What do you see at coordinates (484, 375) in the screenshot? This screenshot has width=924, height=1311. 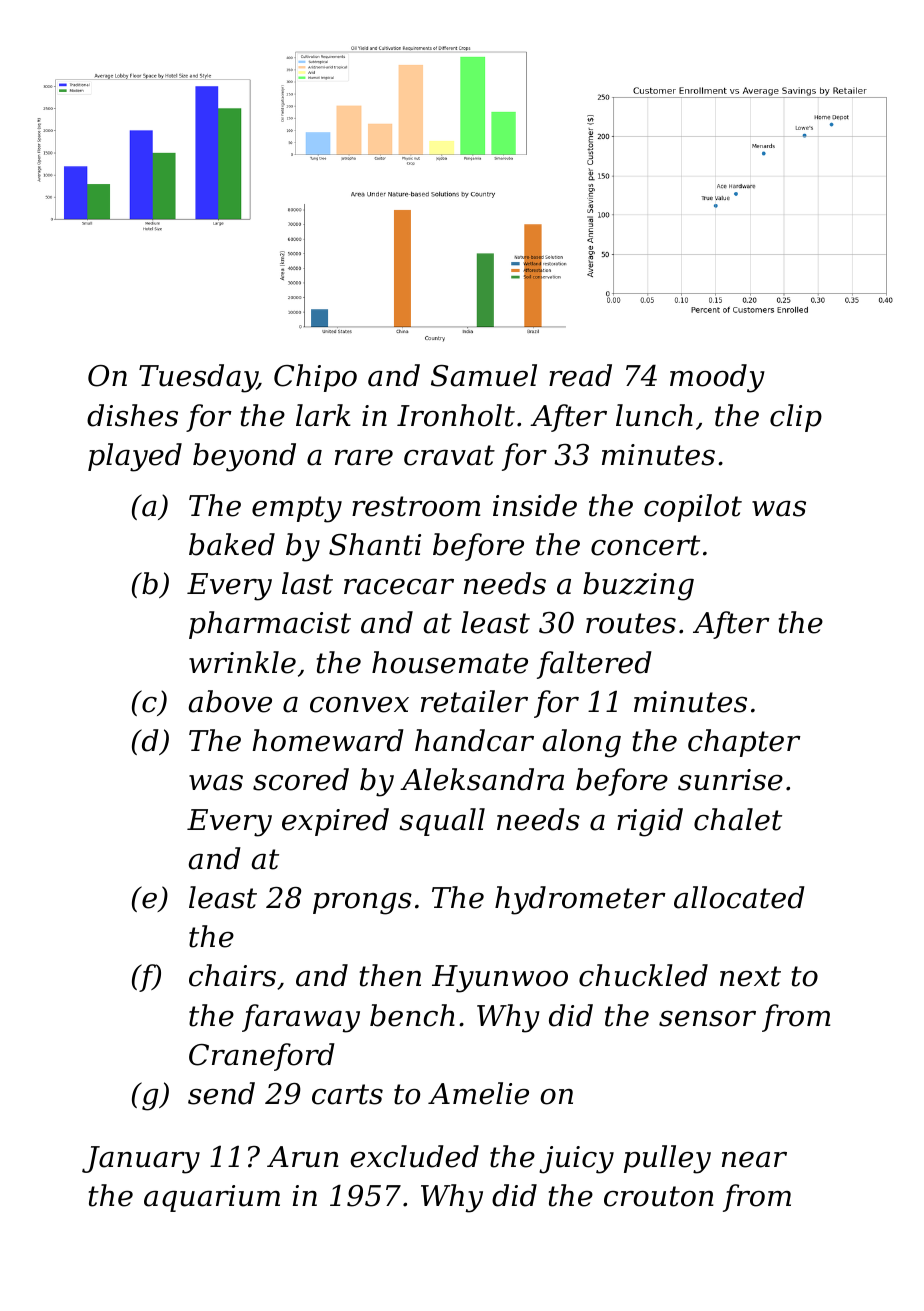 I see `Samuel` at bounding box center [484, 375].
